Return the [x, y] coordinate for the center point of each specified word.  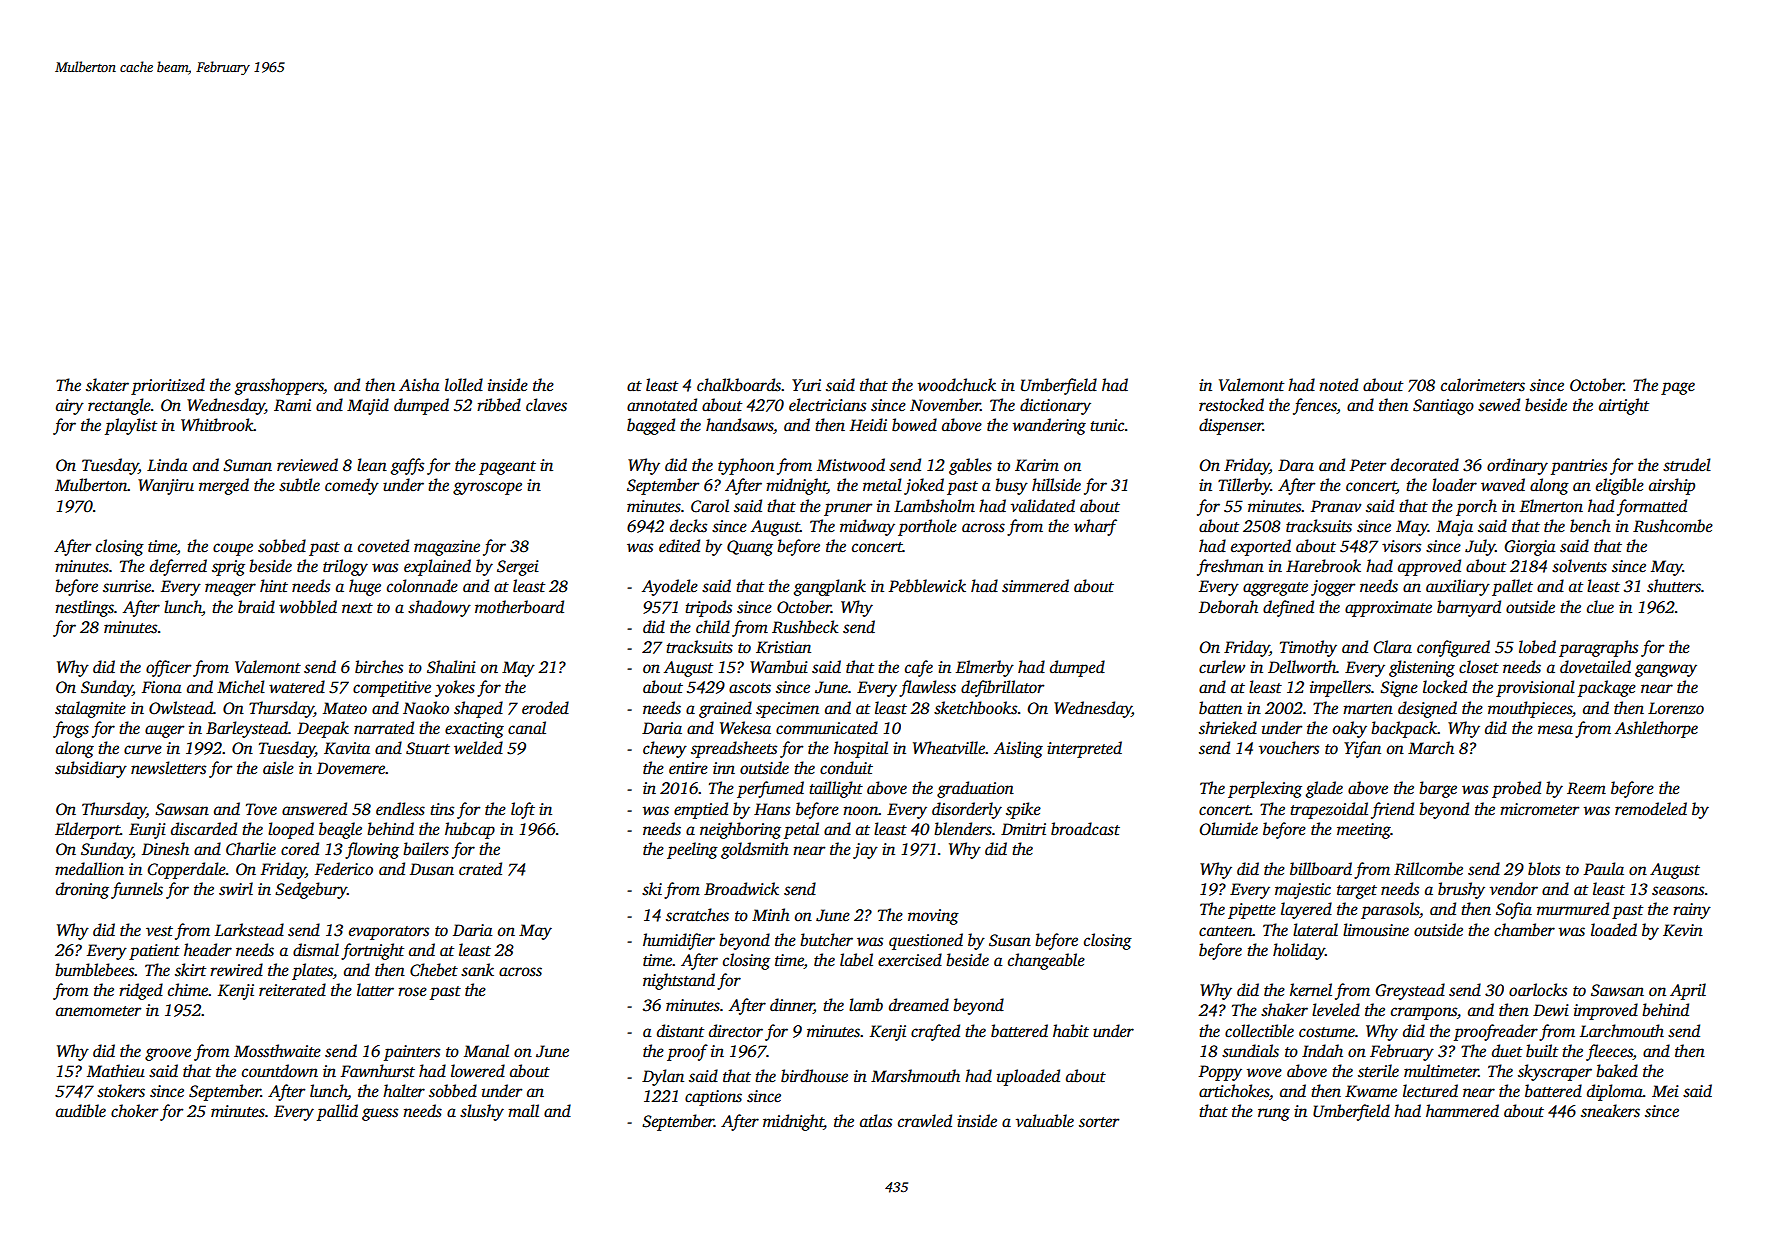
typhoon [746, 466]
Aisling [1018, 749]
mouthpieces [1530, 709]
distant [680, 1031]
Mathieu [116, 1071]
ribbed [499, 405]
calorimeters [1483, 385]
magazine [447, 548]
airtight [1624, 406]
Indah [1322, 1051]
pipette [1252, 911]
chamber [1524, 930]
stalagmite [90, 709]
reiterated [292, 990]
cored [300, 849]
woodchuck [957, 385]
